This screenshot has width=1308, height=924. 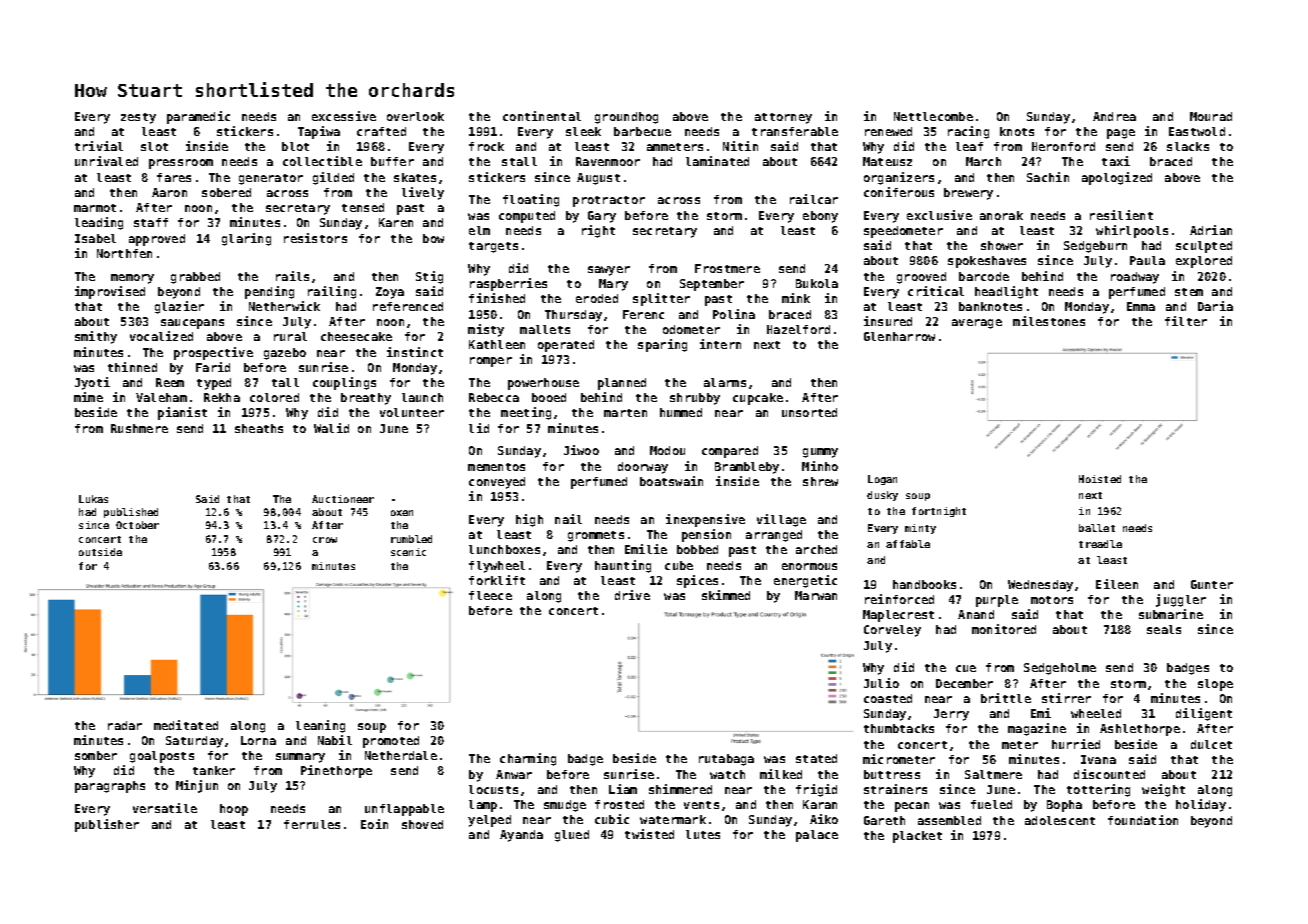 What do you see at coordinates (608, 161) in the screenshot?
I see `Ravenmoor` at bounding box center [608, 161].
